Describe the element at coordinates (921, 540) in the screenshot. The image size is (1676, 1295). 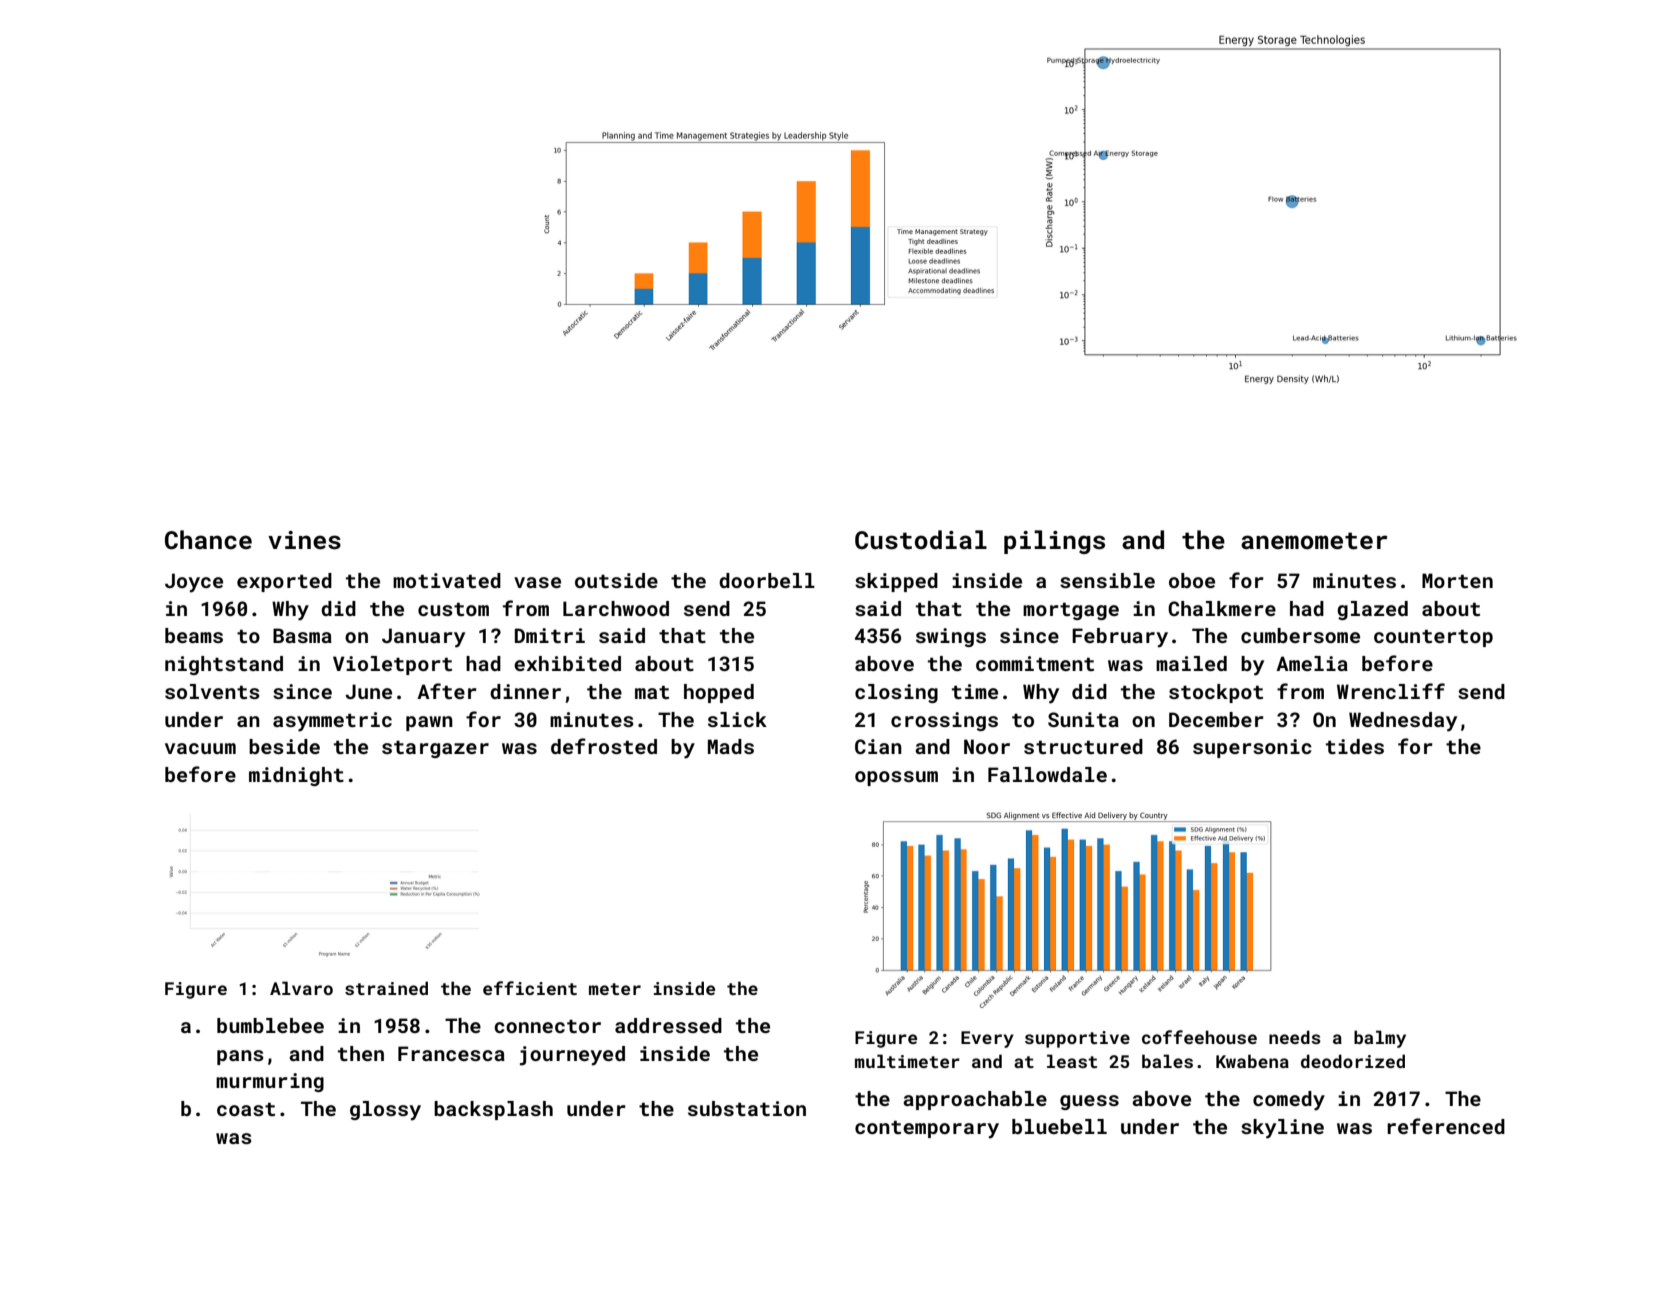
I see `Custodial` at that location.
